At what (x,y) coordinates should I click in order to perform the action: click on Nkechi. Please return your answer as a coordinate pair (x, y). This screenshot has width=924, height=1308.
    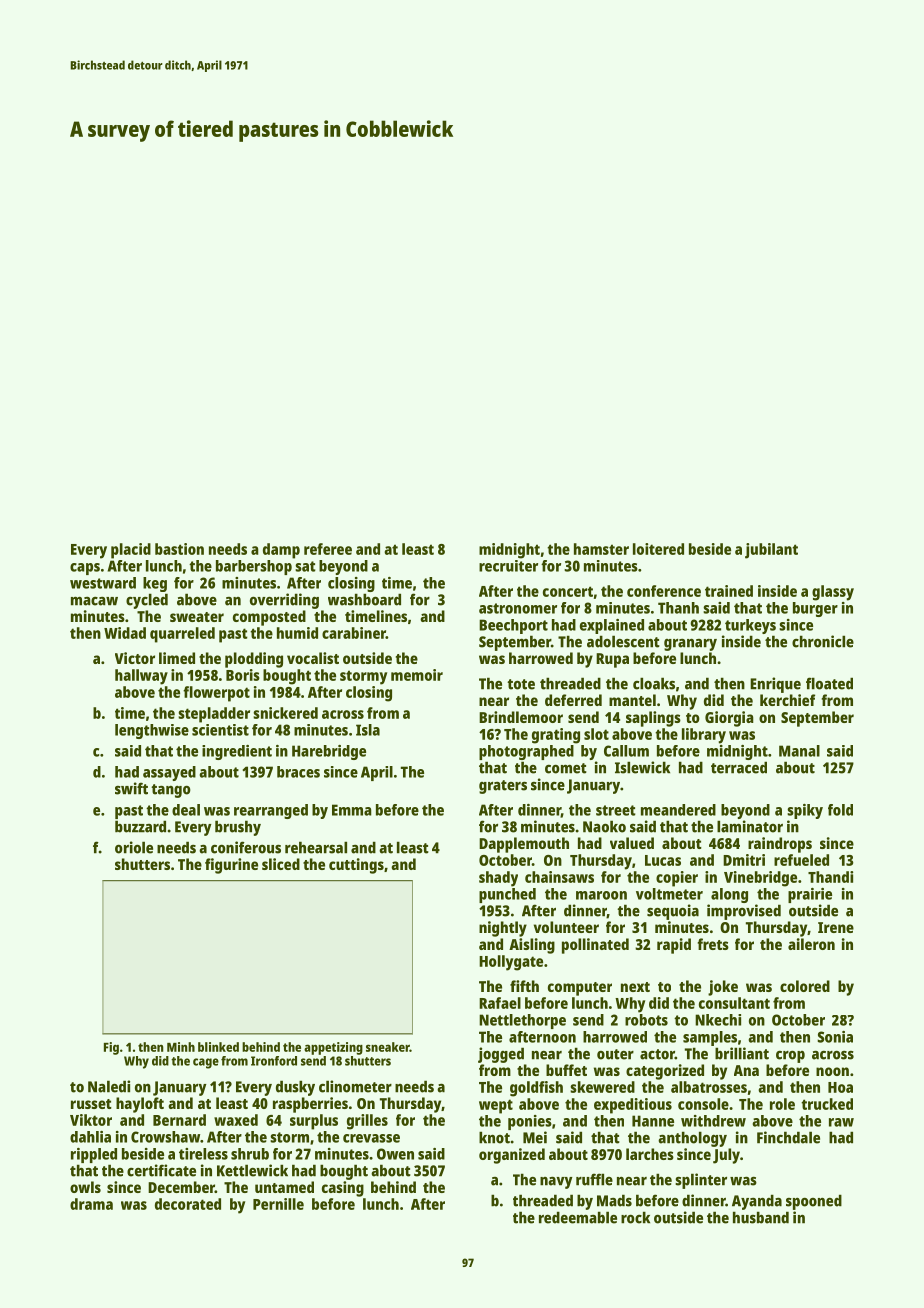
    Looking at the image, I should click on (718, 1020).
